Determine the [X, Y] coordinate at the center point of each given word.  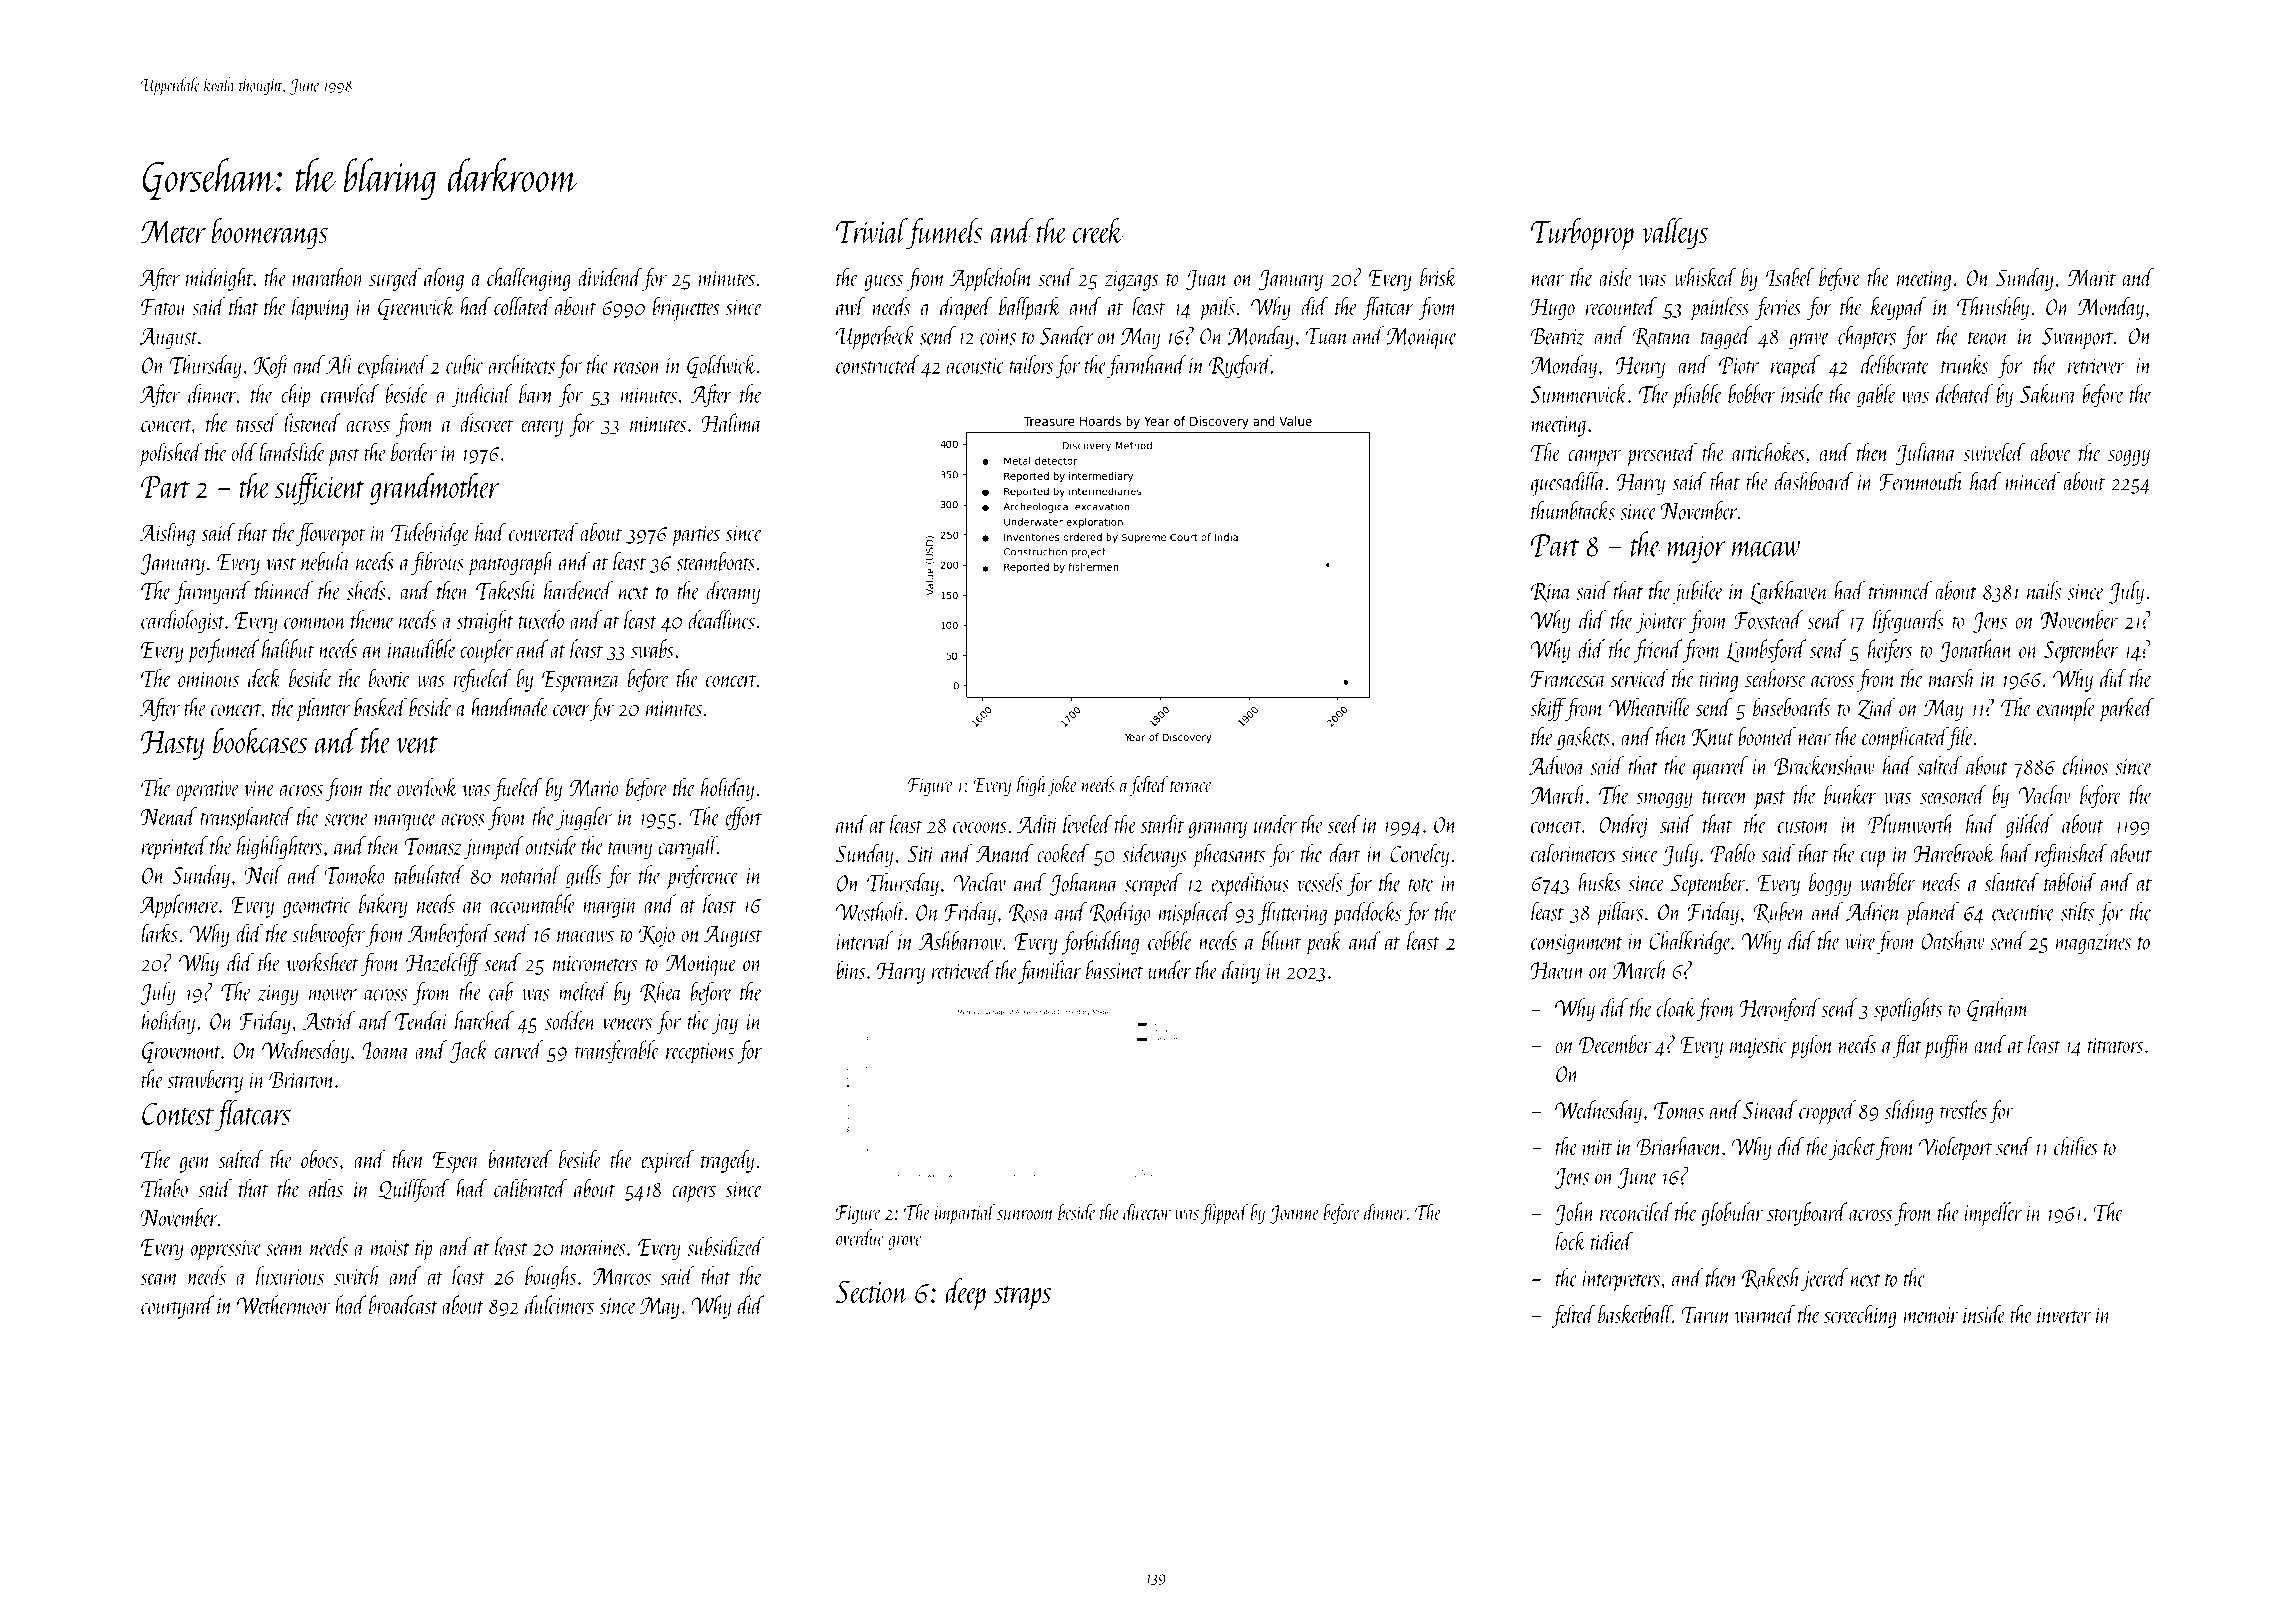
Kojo [657, 936]
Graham [1998, 1009]
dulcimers [559, 1304]
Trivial [871, 230]
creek [1098, 231]
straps [1022, 1298]
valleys [1675, 234]
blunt [1282, 940]
